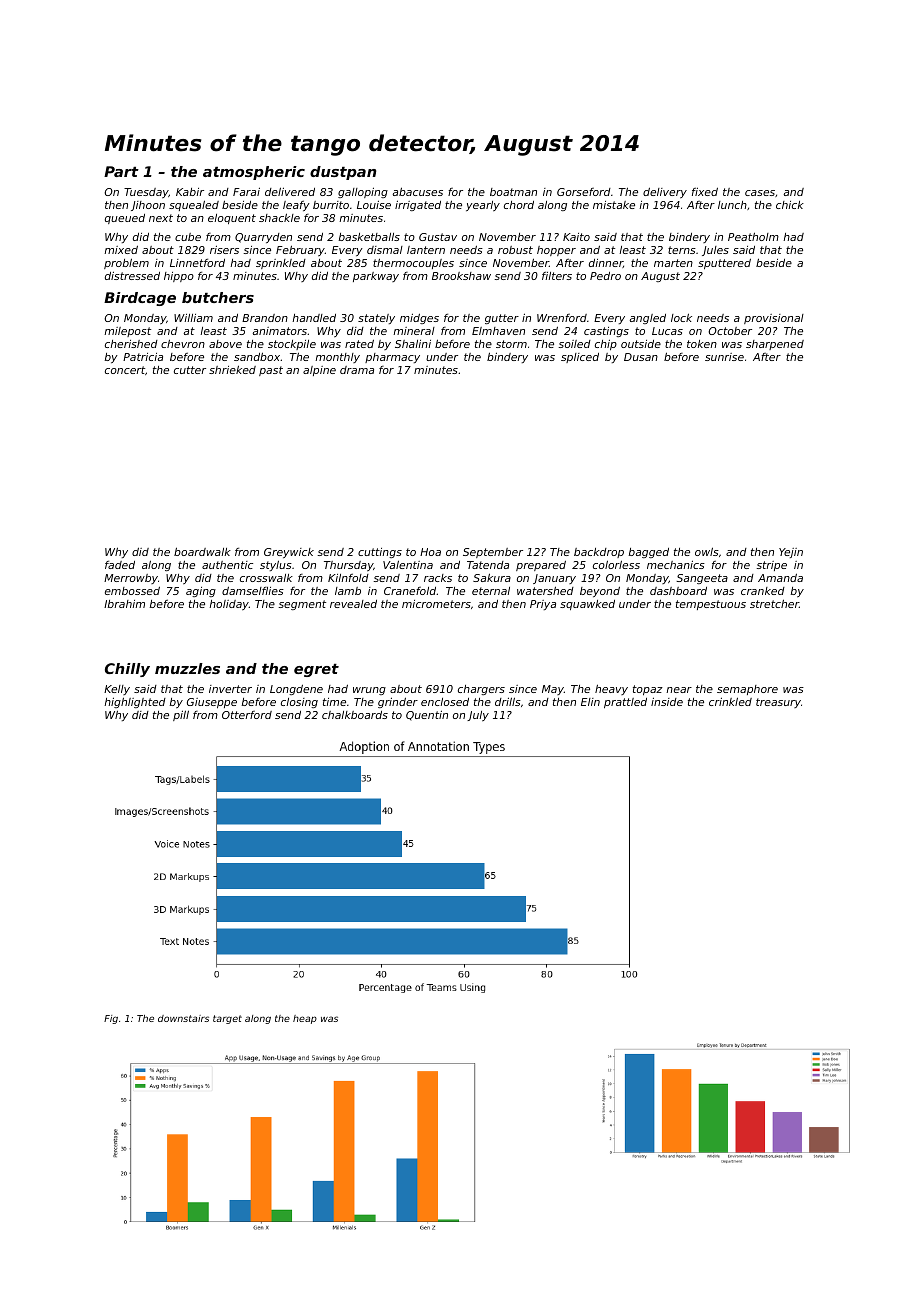  Describe the element at coordinates (445, 702) in the screenshot. I see `enclosed` at that location.
